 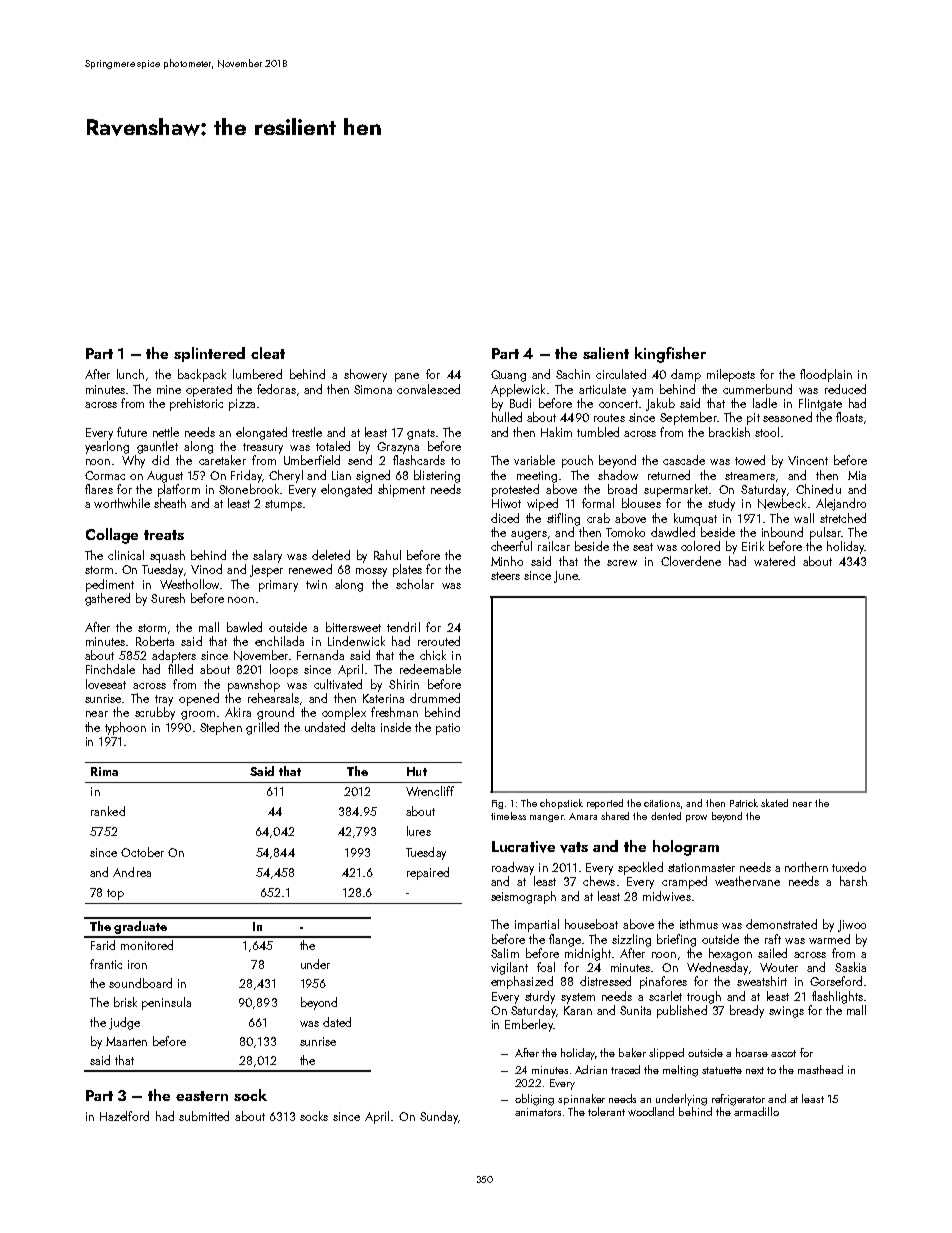 What do you see at coordinates (774, 561) in the screenshot?
I see `watered` at bounding box center [774, 561].
